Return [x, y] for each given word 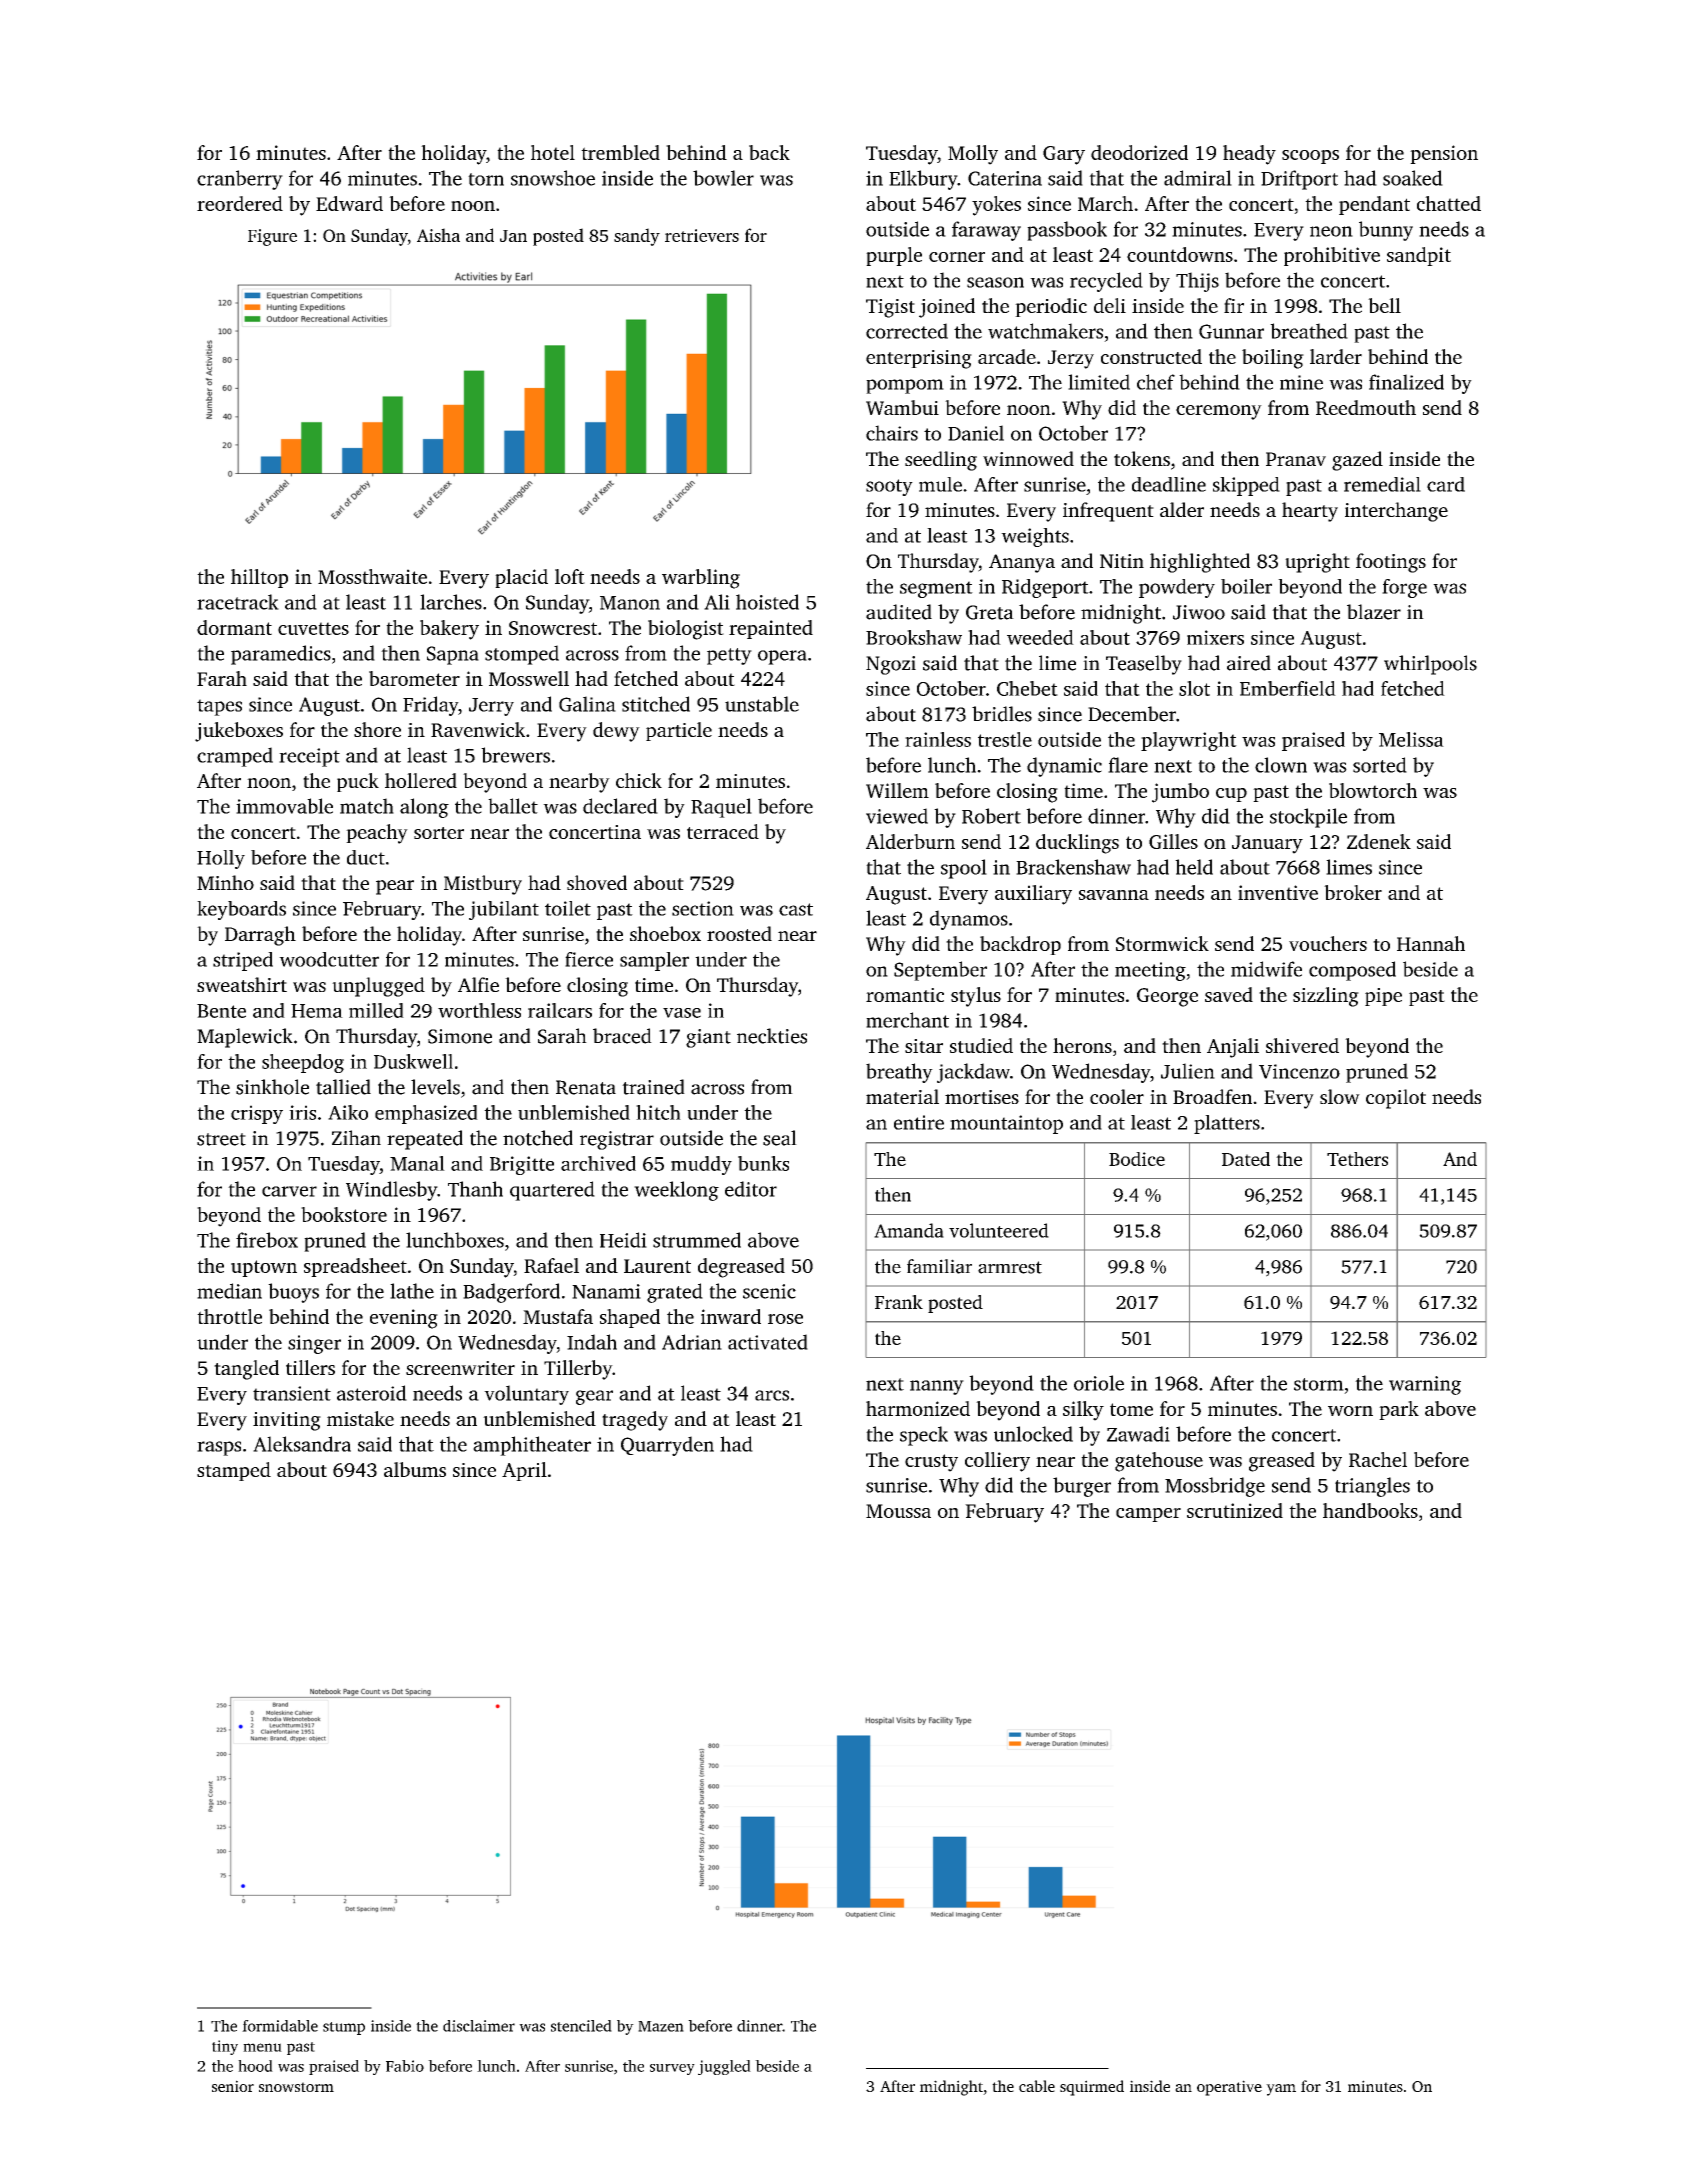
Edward [349, 203]
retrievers [702, 235]
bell [1384, 305]
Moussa [898, 1511]
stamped [234, 1471]
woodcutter [329, 959]
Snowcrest [553, 628]
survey [672, 2069]
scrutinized [1235, 1510]
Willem [897, 790]
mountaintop [1006, 1124]
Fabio [405, 2066]
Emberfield [1288, 688]
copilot [1396, 1099]
